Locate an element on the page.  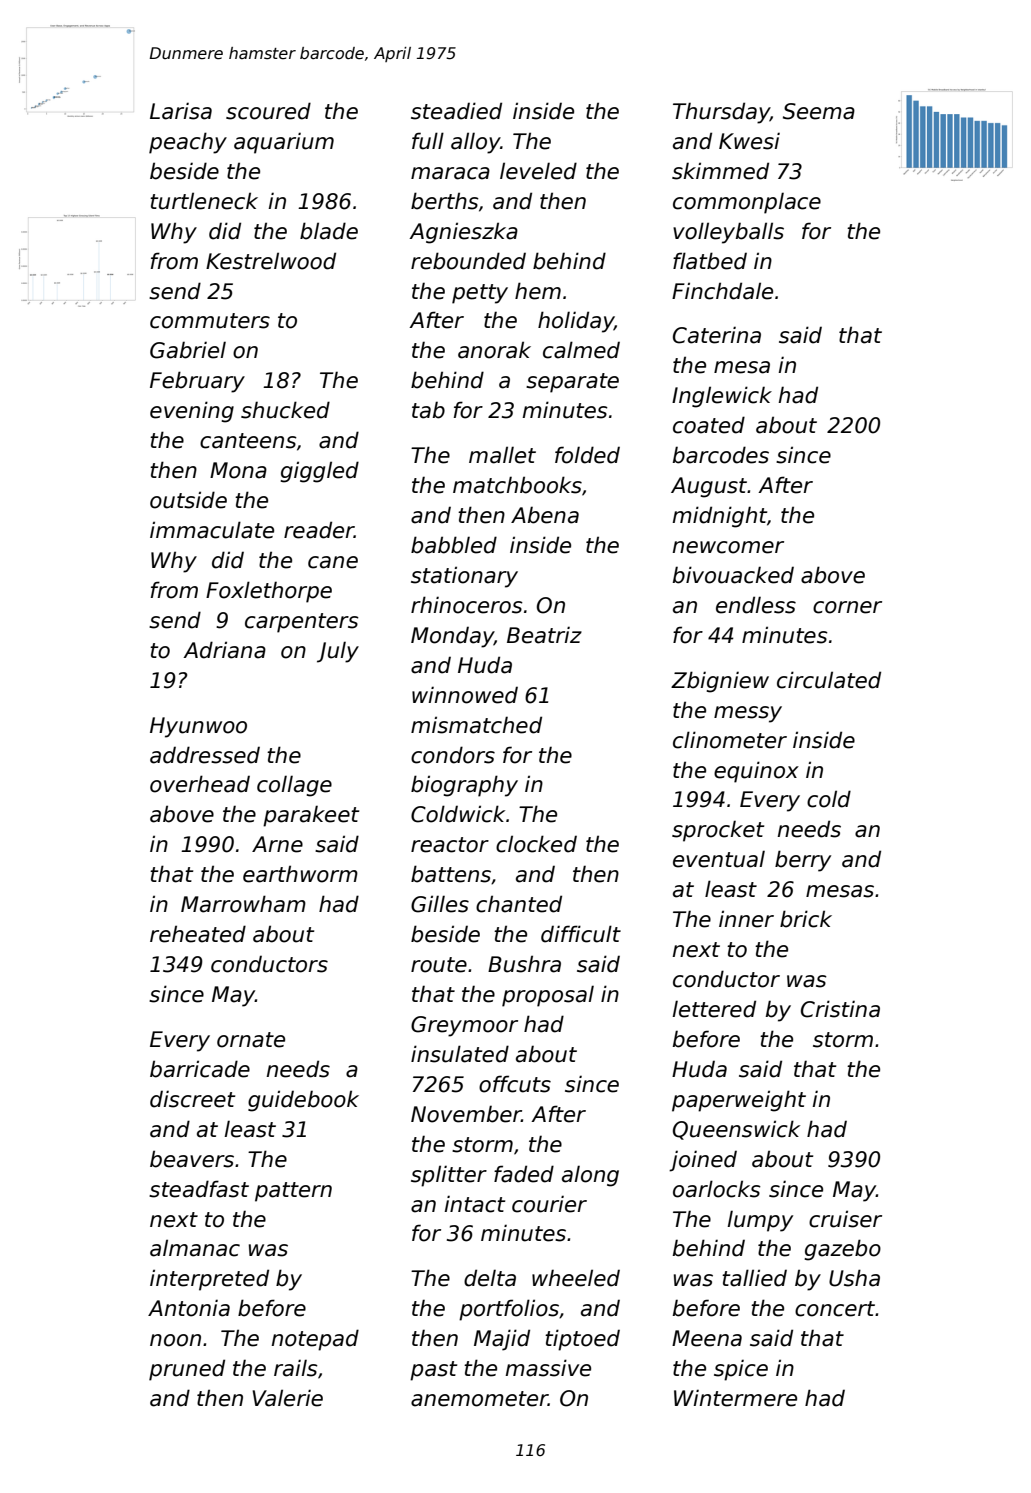
Inglewick is located at coordinates (722, 397).
